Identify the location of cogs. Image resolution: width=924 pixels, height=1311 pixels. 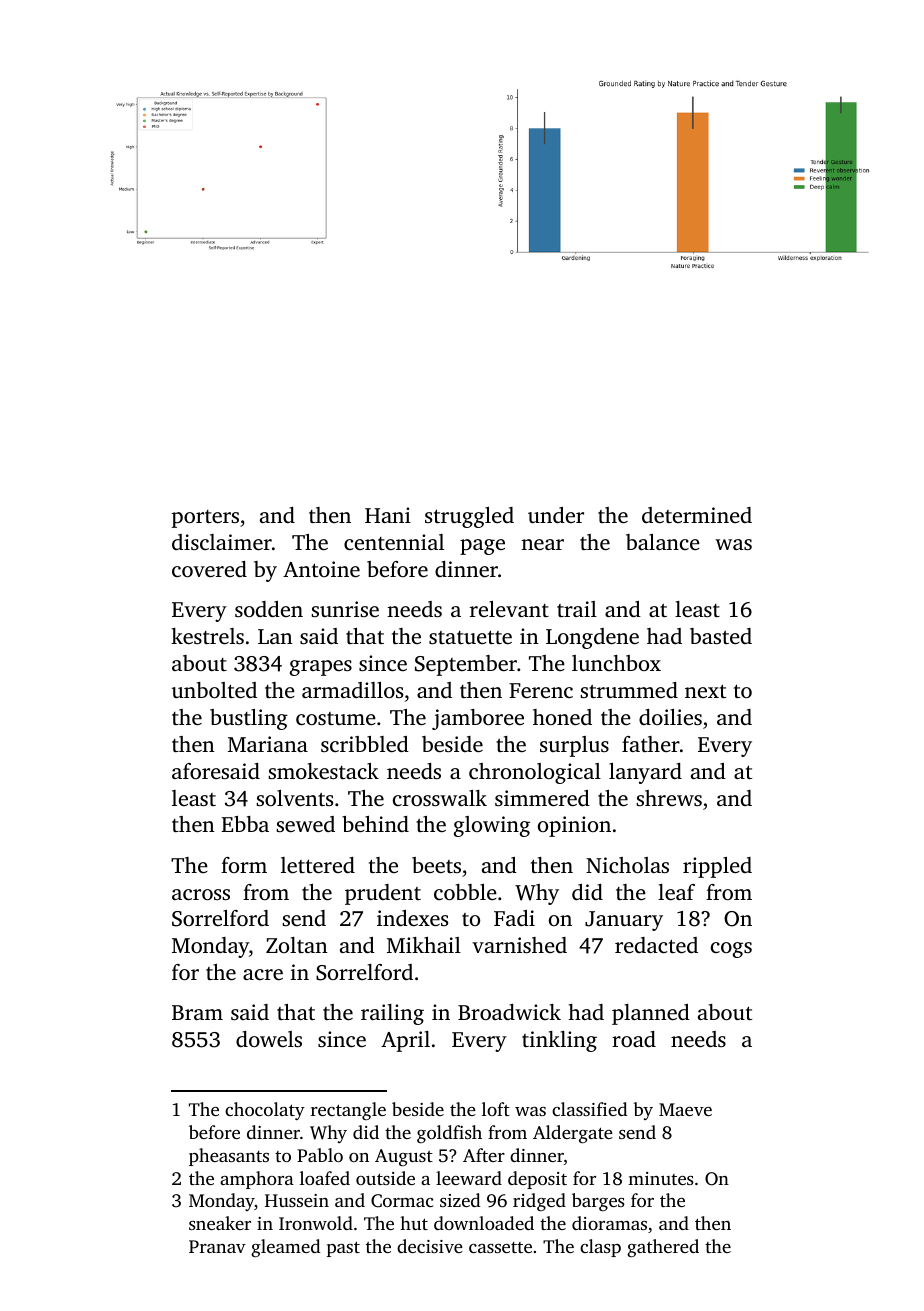
(731, 950).
